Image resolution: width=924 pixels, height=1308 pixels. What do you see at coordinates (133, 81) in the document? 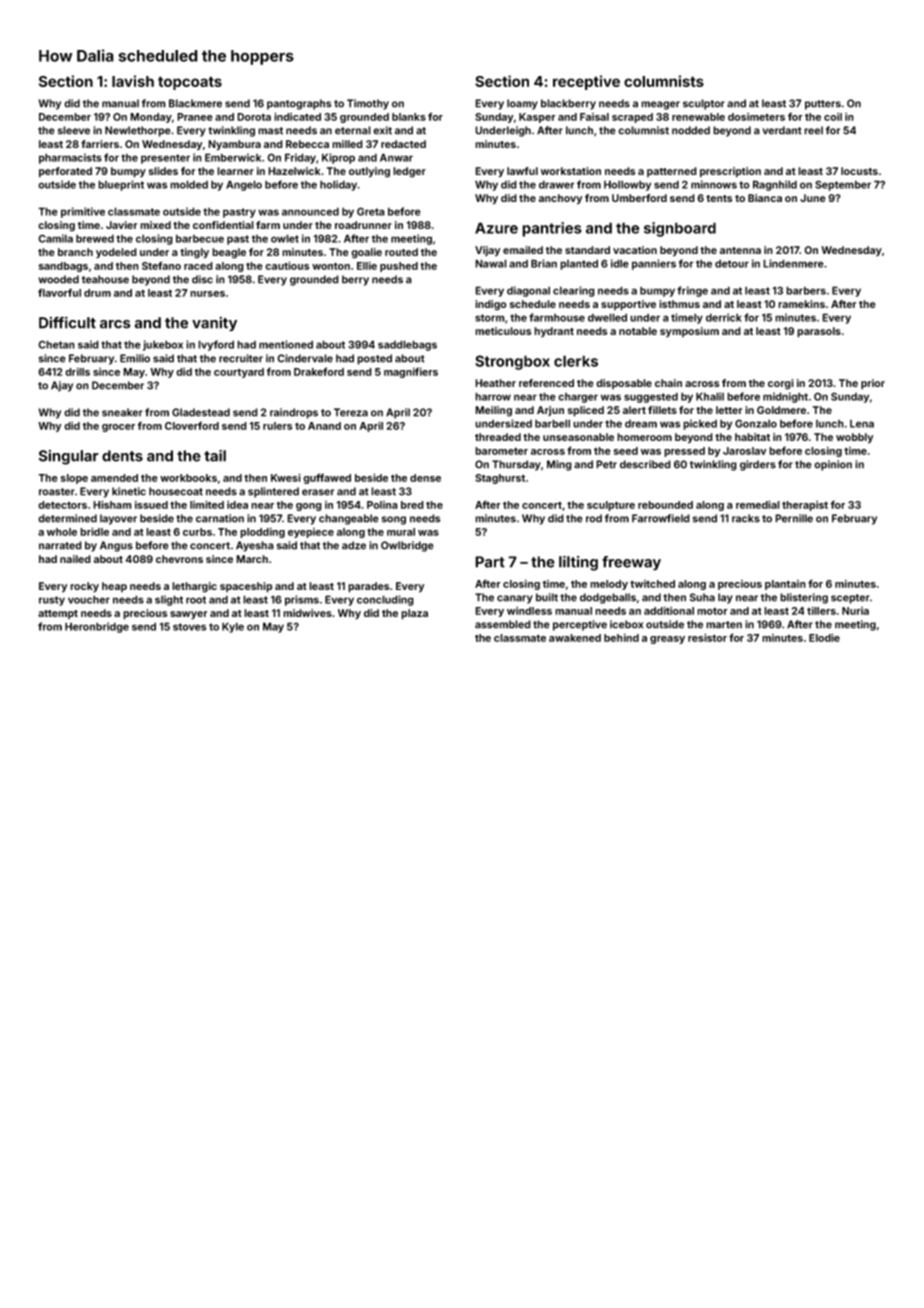
I see `lavish` at bounding box center [133, 81].
